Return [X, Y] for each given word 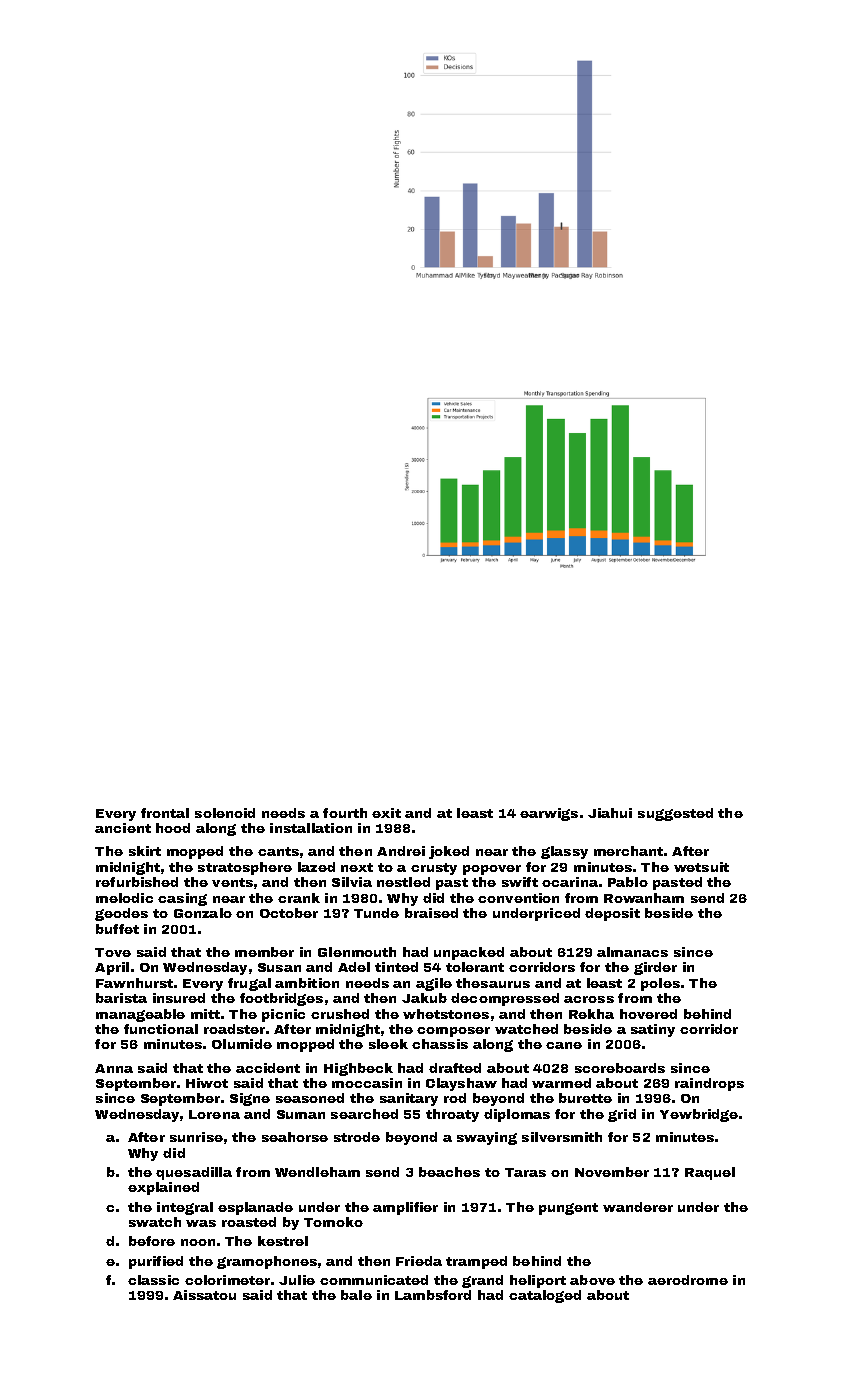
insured [179, 998]
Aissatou [204, 1295]
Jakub [424, 998]
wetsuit [701, 867]
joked [449, 852]
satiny [653, 1030]
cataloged [545, 1296]
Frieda [419, 1261]
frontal [165, 813]
